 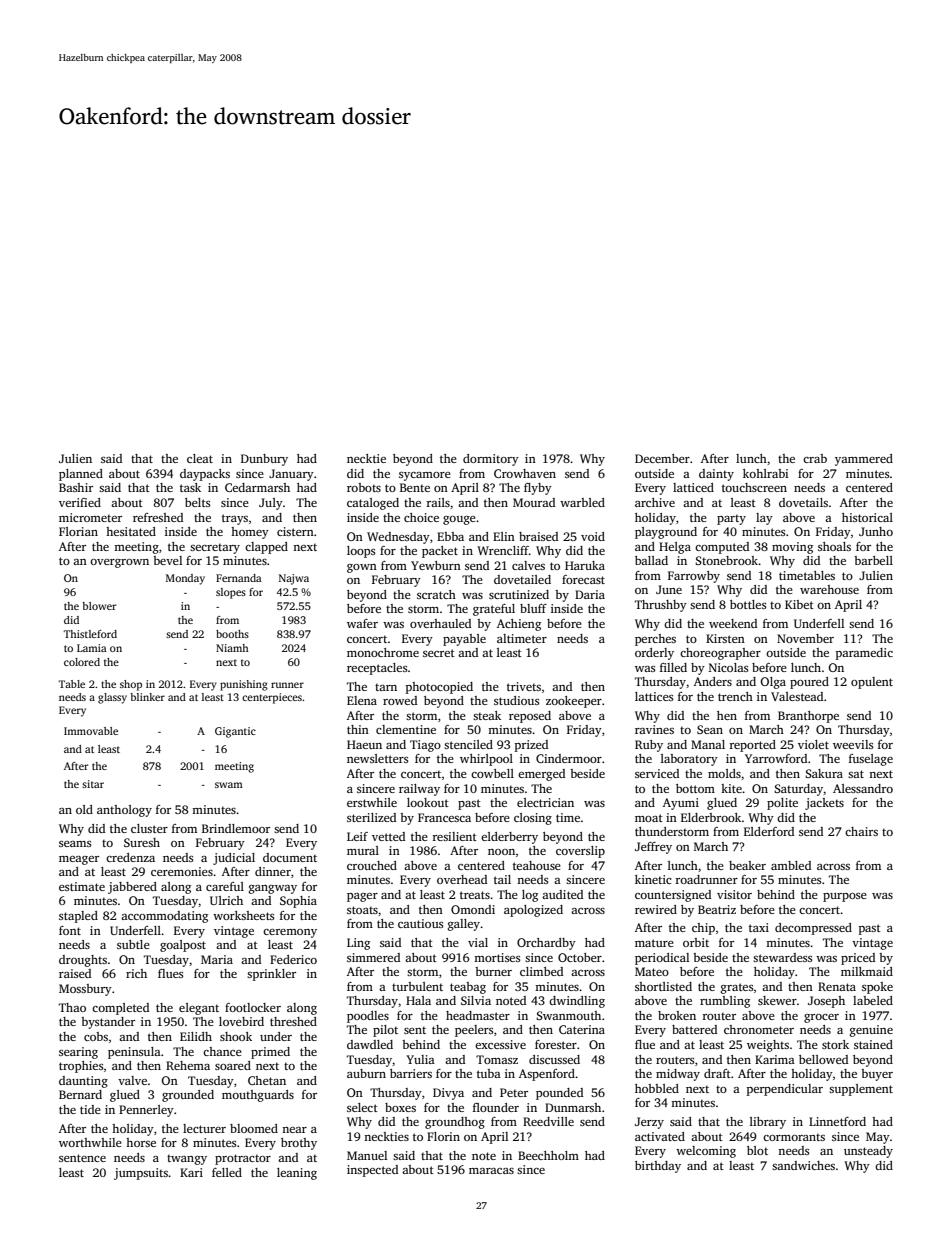 What do you see at coordinates (837, 986) in the screenshot?
I see `Renata` at bounding box center [837, 986].
